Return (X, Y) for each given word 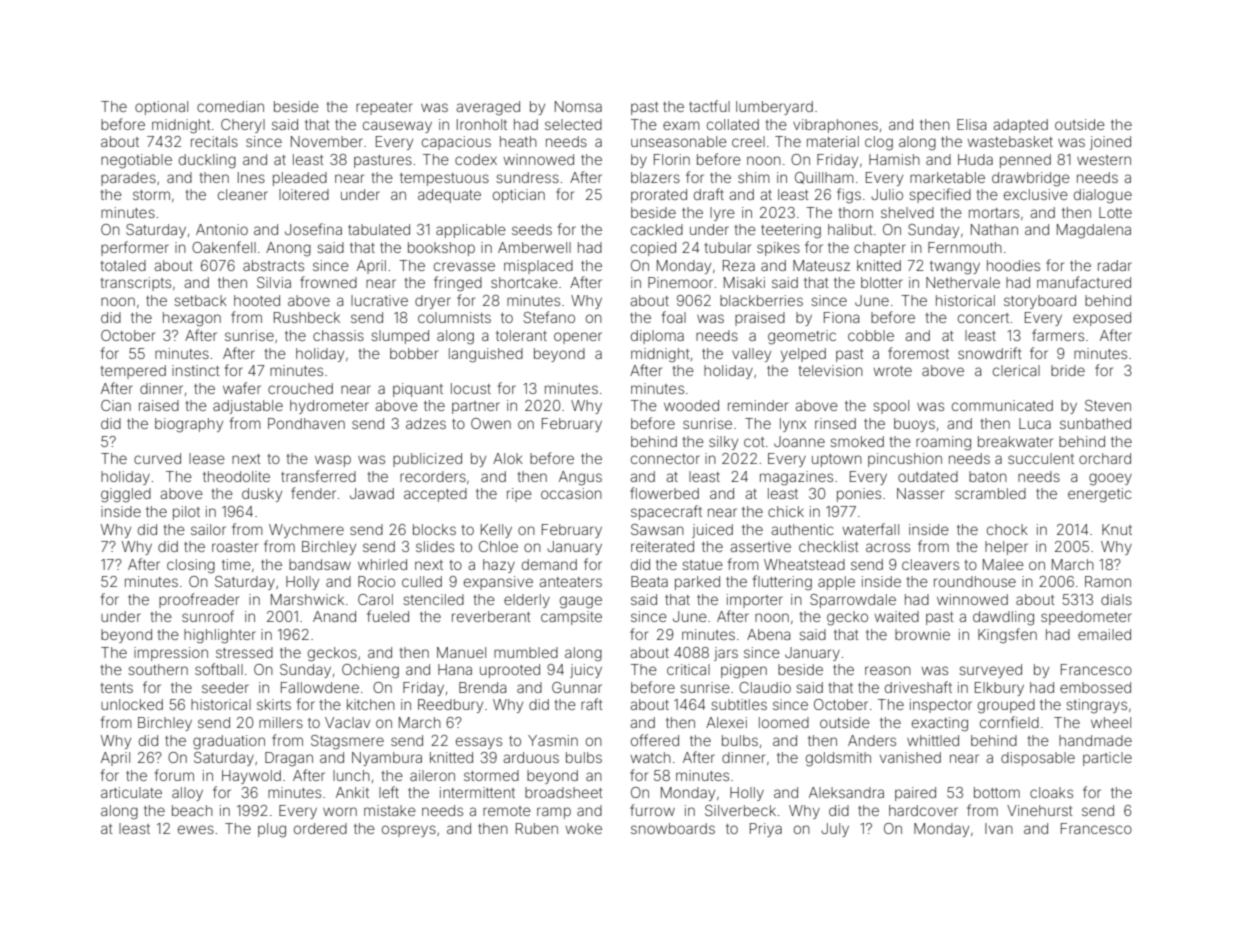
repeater (384, 108)
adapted (1020, 126)
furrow (652, 810)
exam (681, 125)
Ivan (999, 828)
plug (272, 830)
